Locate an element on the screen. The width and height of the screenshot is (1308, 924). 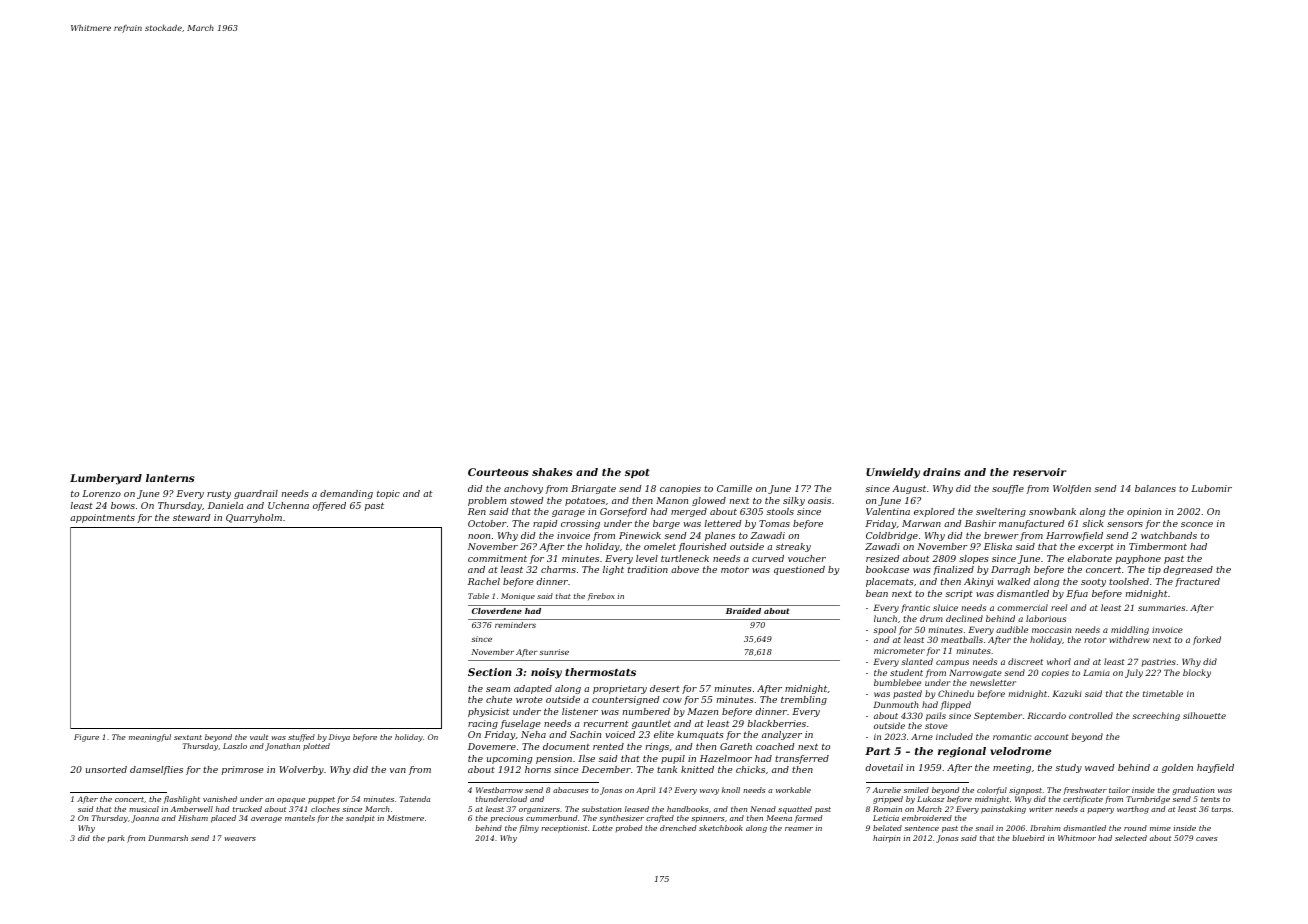
forked is located at coordinates (1207, 640).
